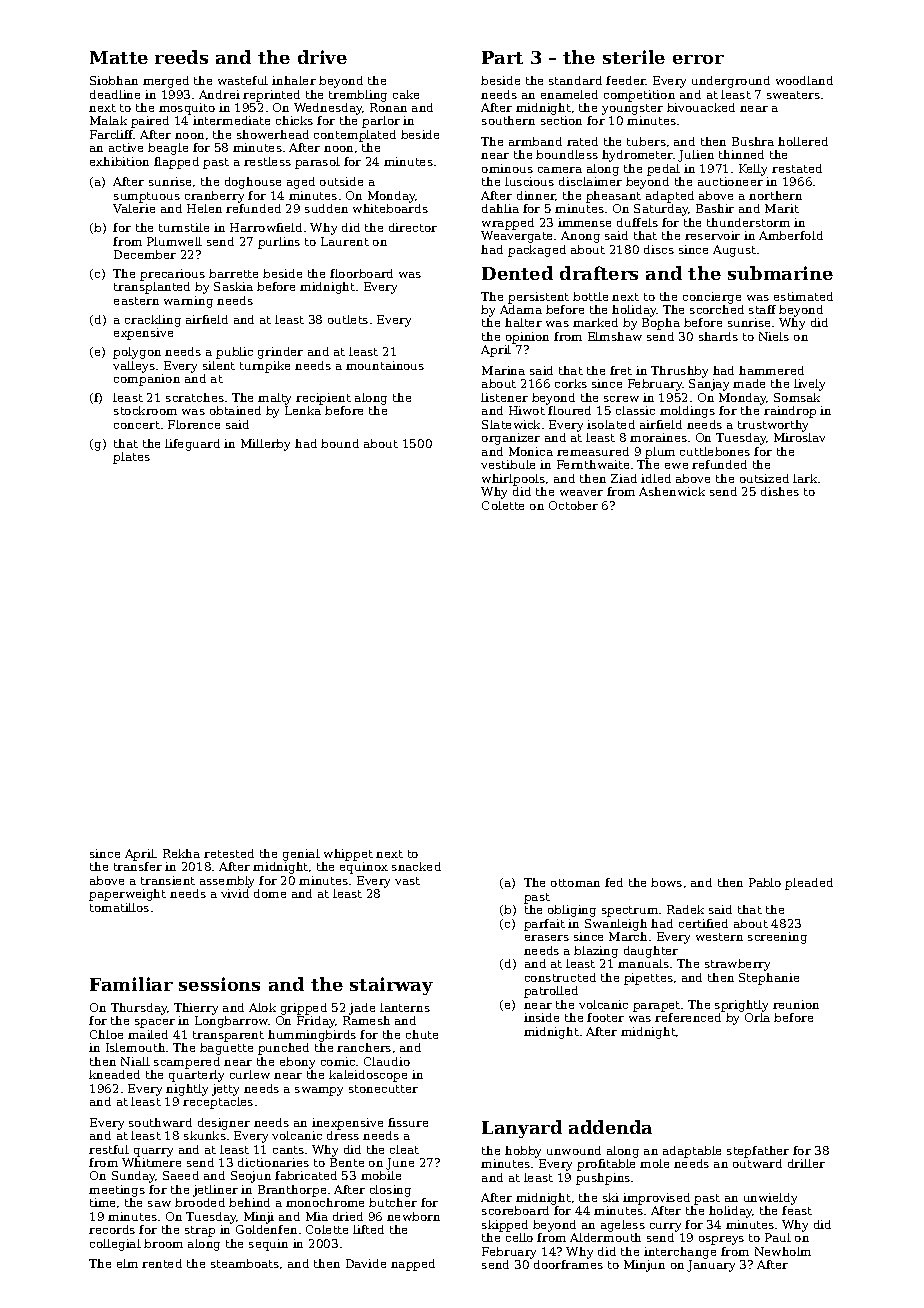  What do you see at coordinates (765, 882) in the screenshot?
I see `Pablo` at bounding box center [765, 882].
